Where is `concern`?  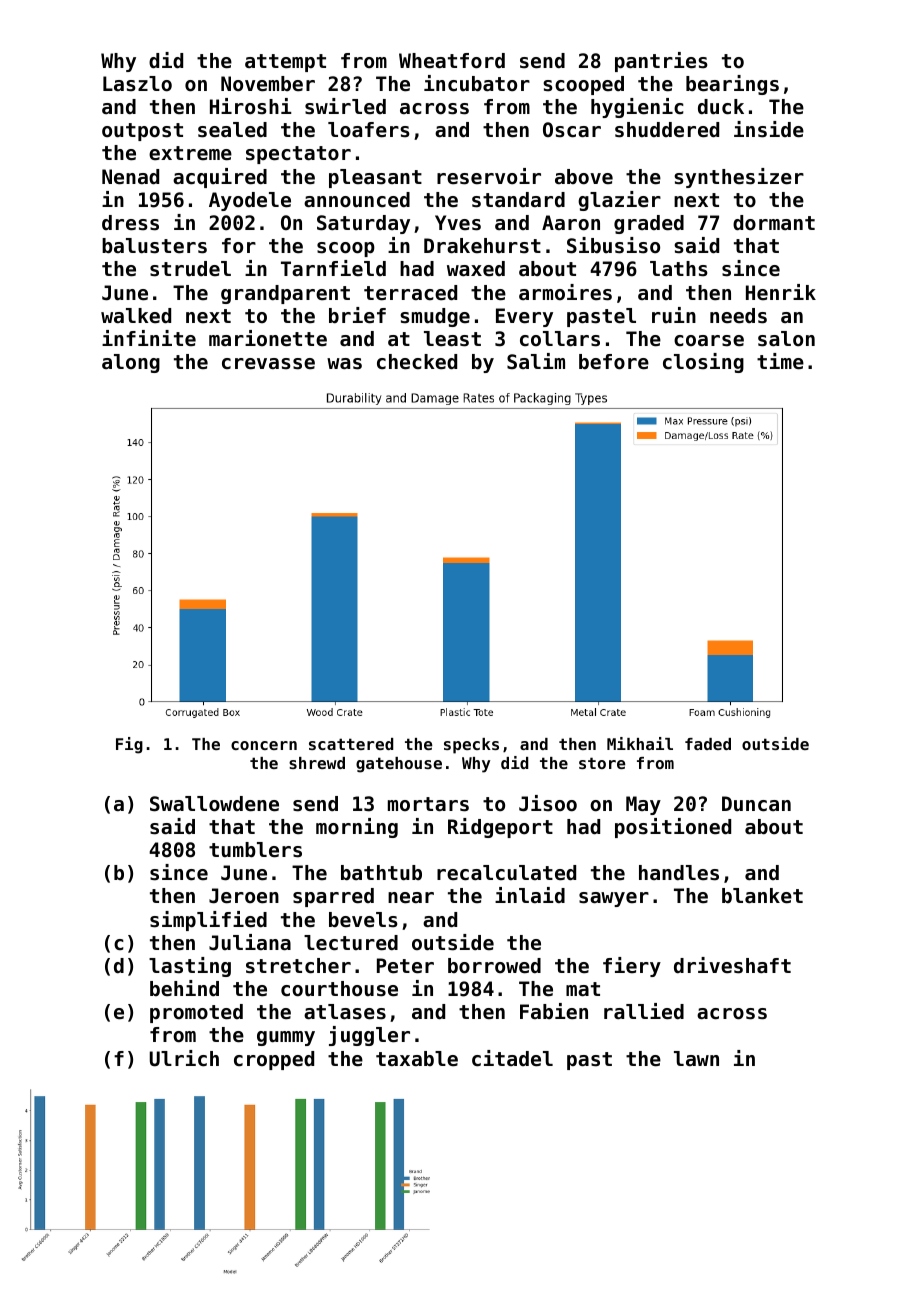 concern is located at coordinates (264, 745).
